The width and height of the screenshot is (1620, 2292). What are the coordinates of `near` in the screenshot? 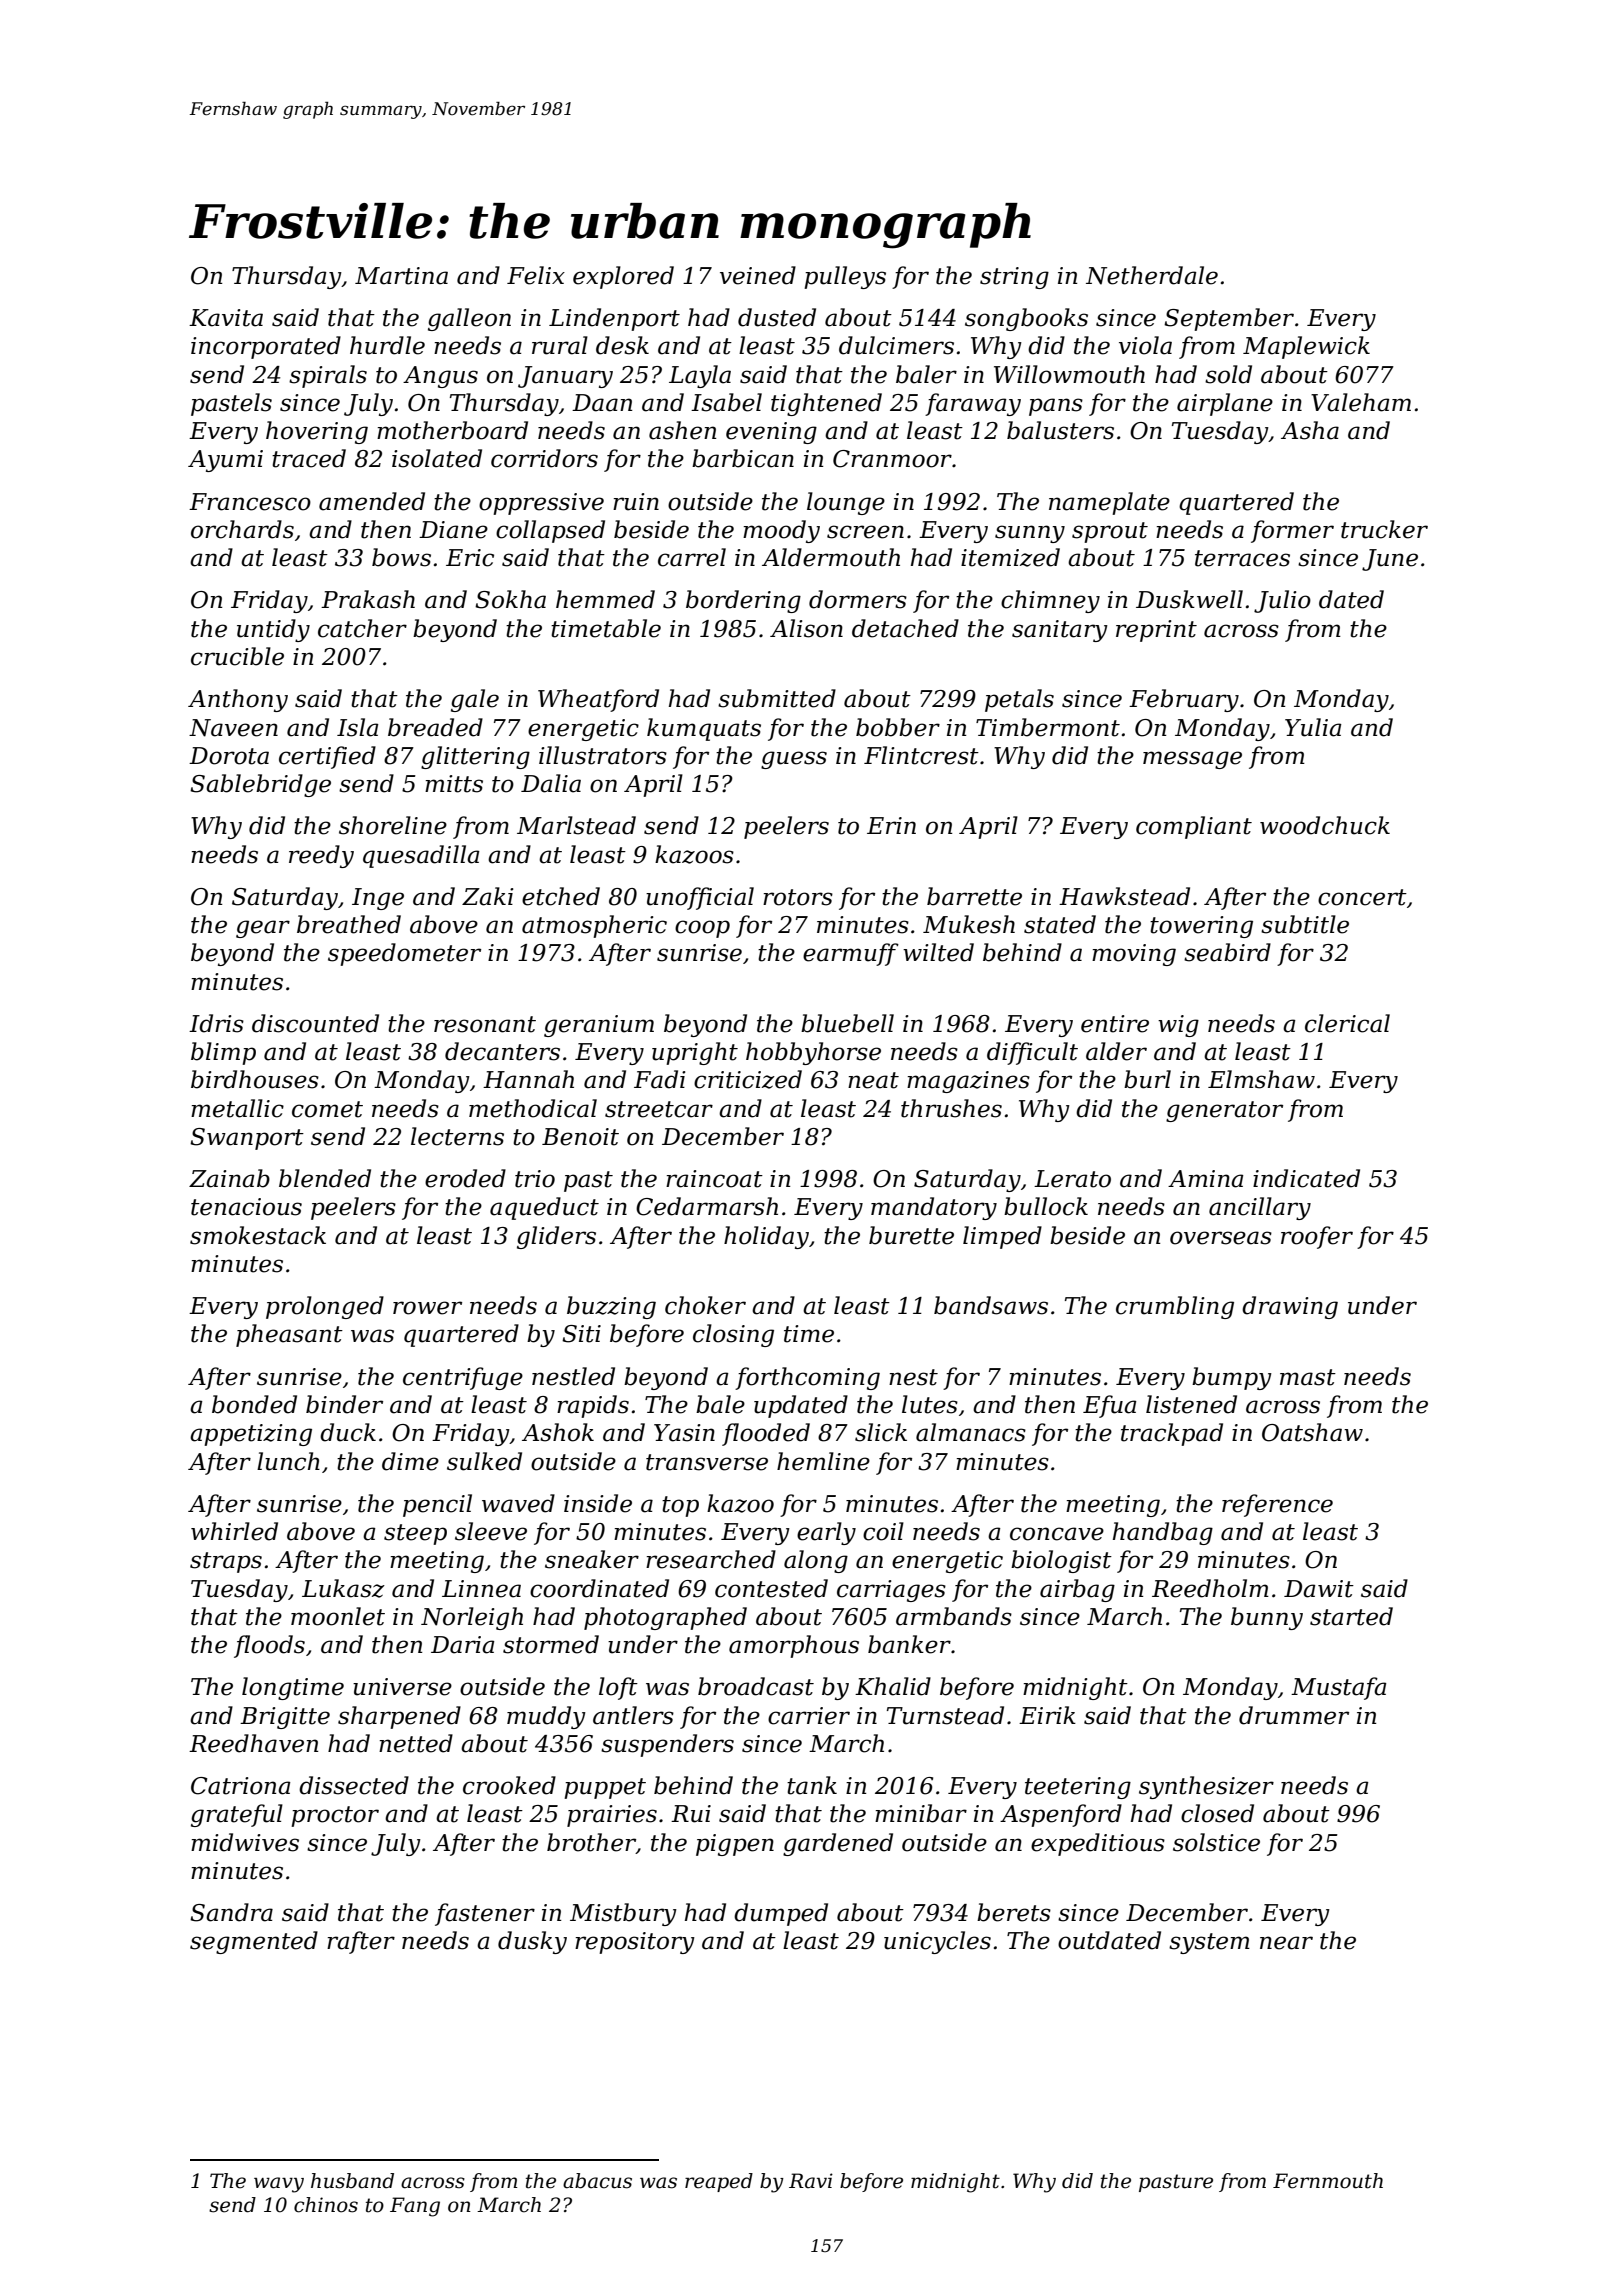 It's located at (1286, 1943).
